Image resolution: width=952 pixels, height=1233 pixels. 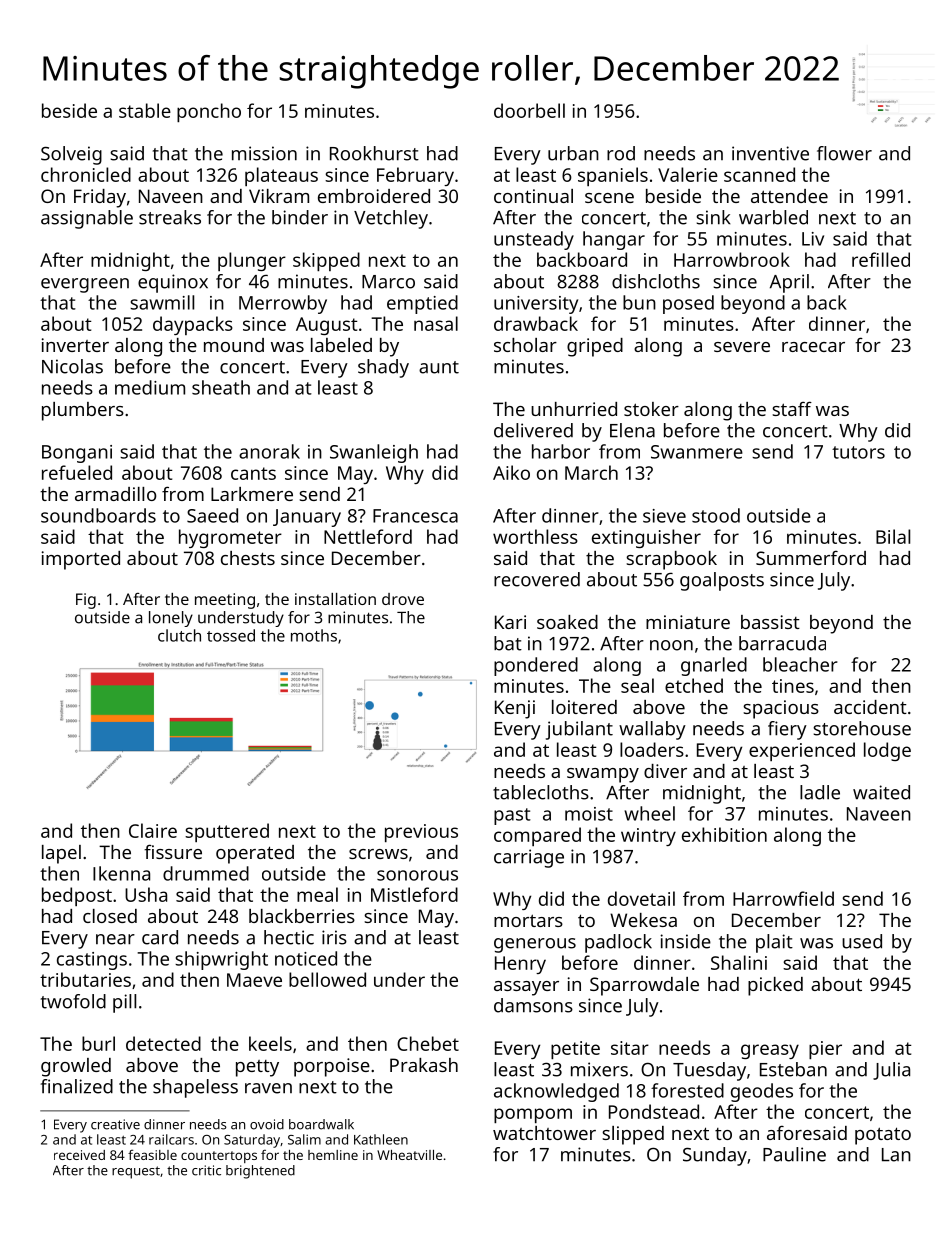 I want to click on Vetchley, so click(x=391, y=219).
